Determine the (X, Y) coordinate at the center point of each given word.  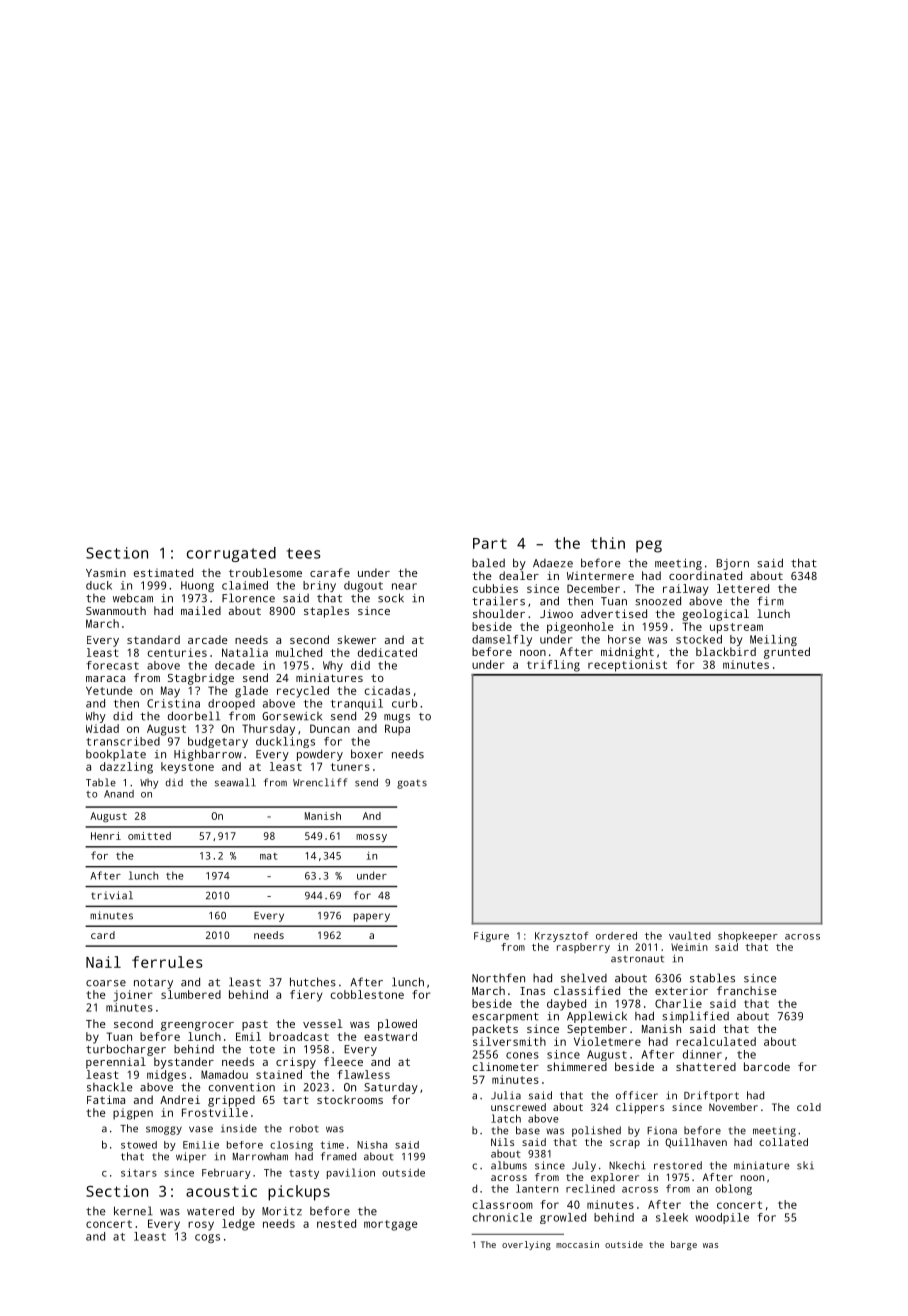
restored (678, 1165)
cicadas (387, 690)
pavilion (351, 1173)
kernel (133, 1211)
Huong (197, 586)
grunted (787, 653)
